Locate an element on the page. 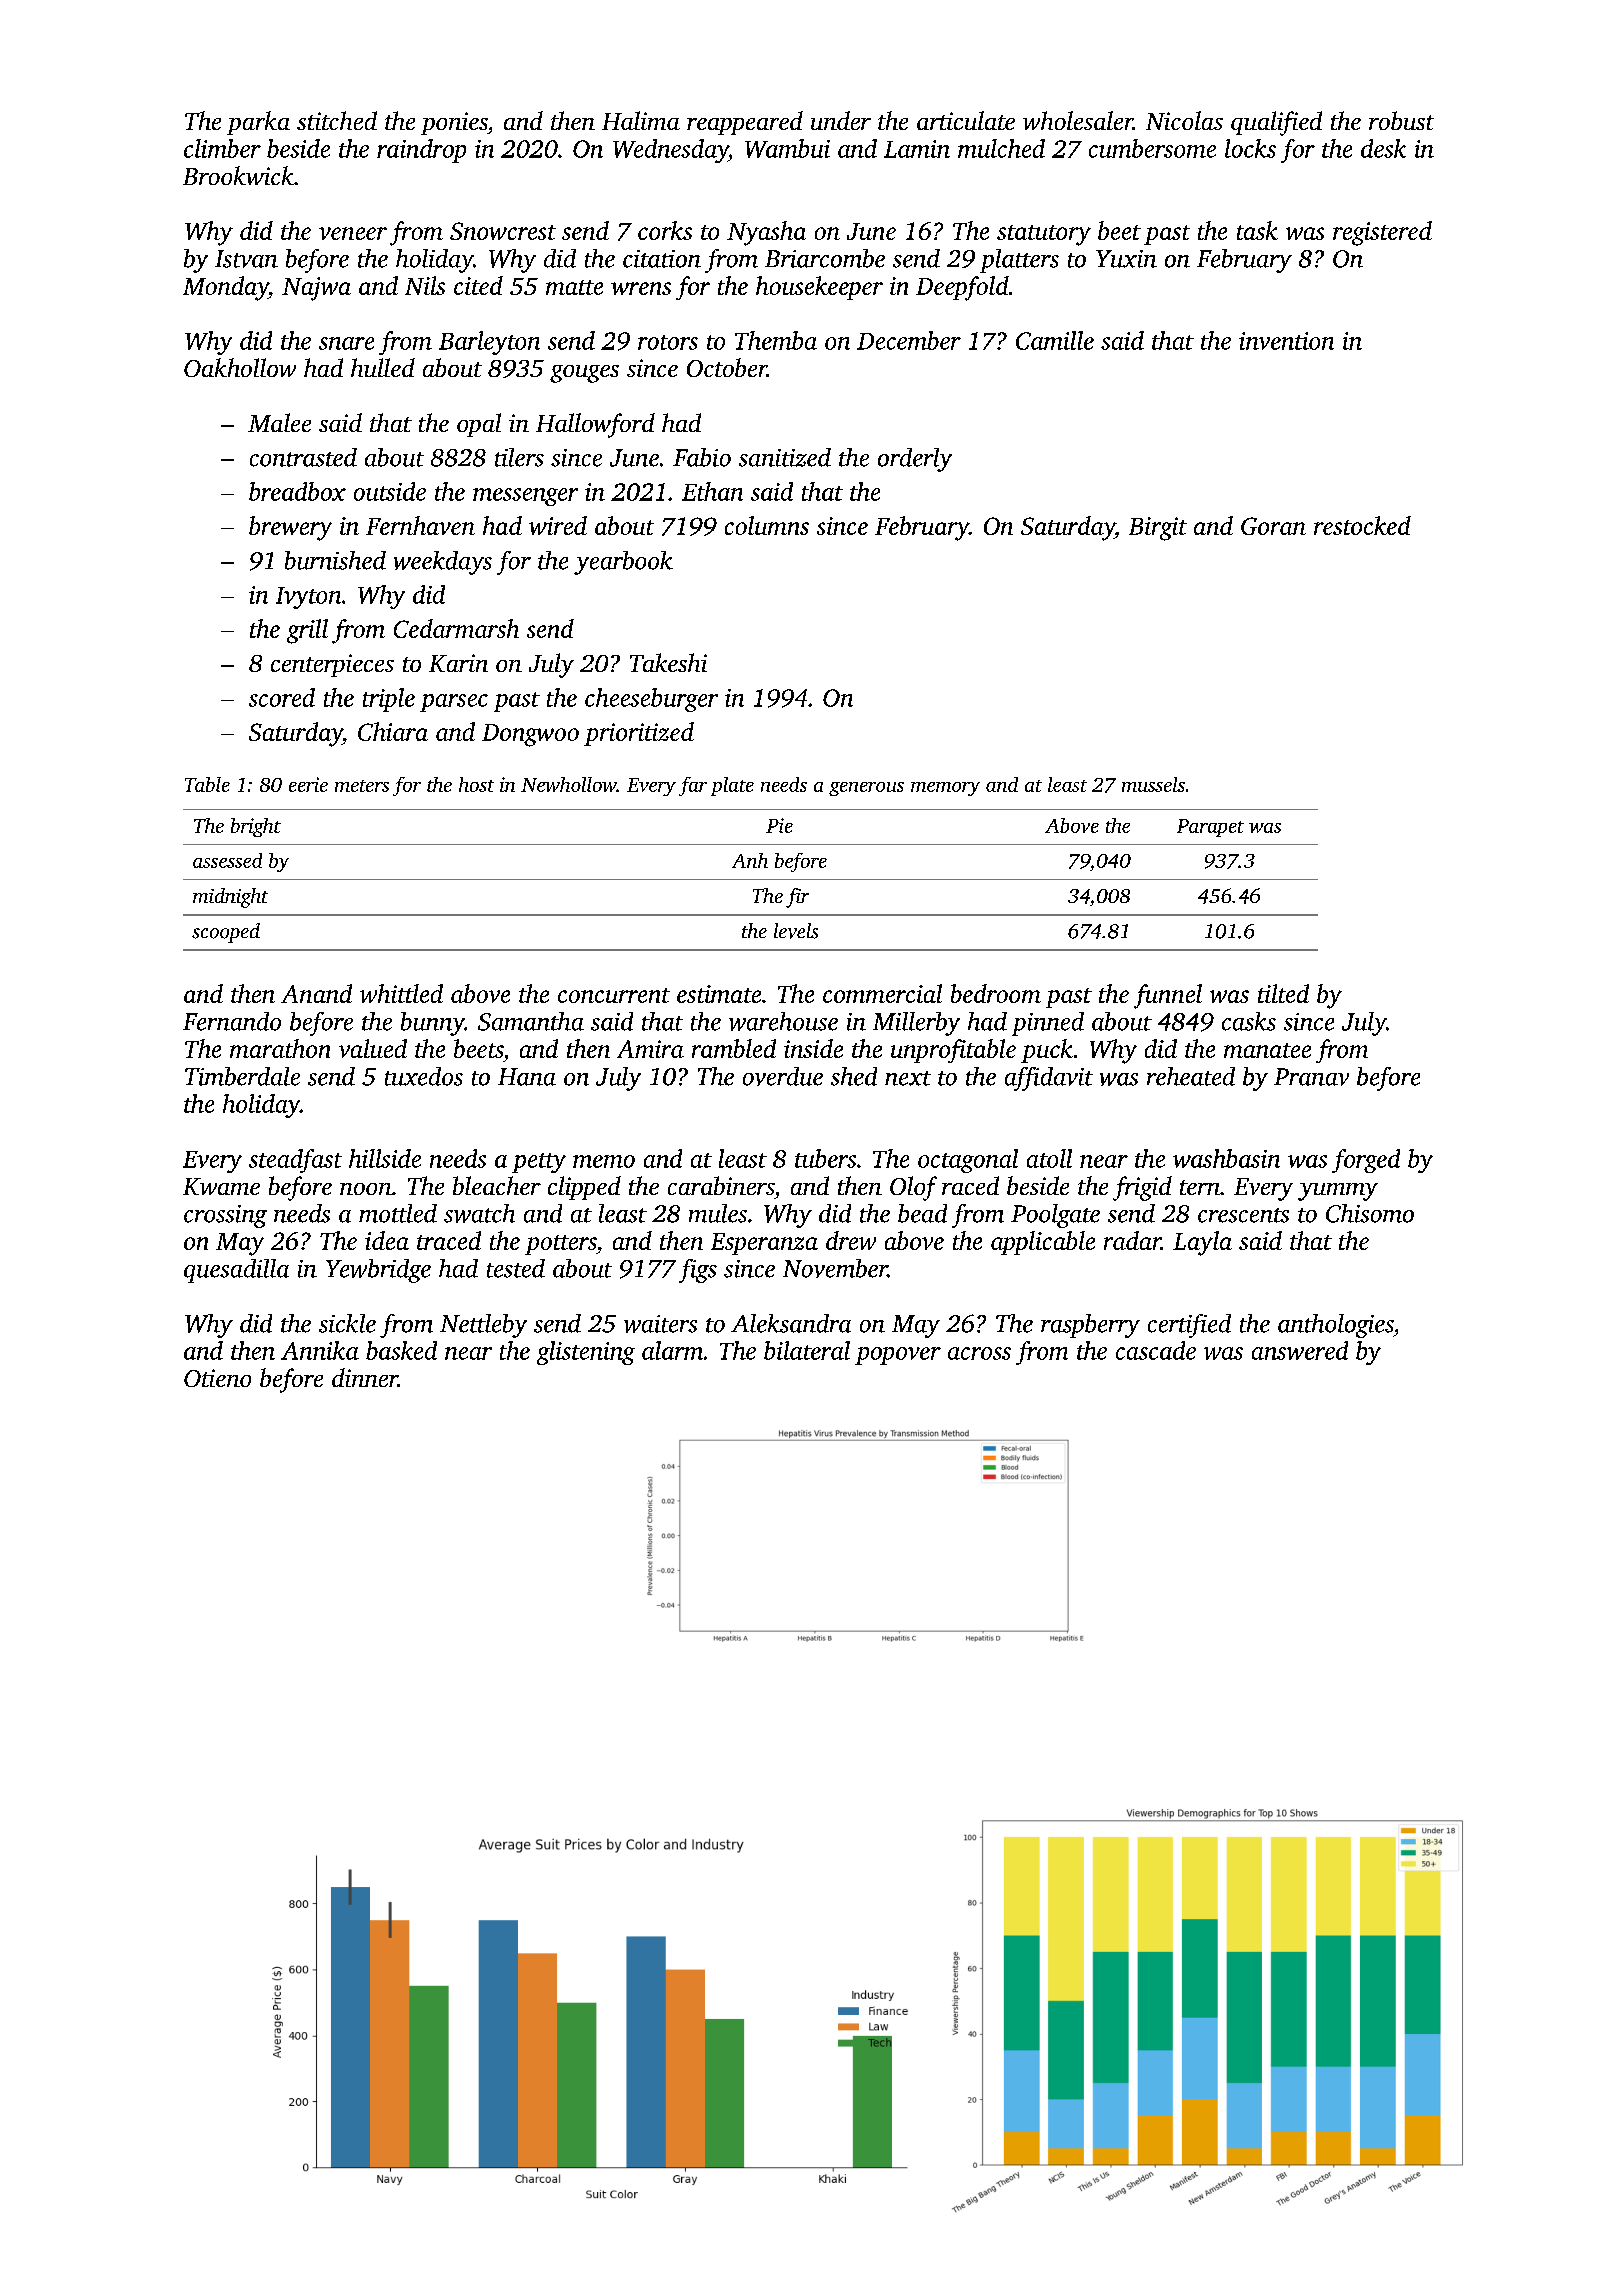 This document has width=1620, height=2292. alarm is located at coordinates (672, 1350).
